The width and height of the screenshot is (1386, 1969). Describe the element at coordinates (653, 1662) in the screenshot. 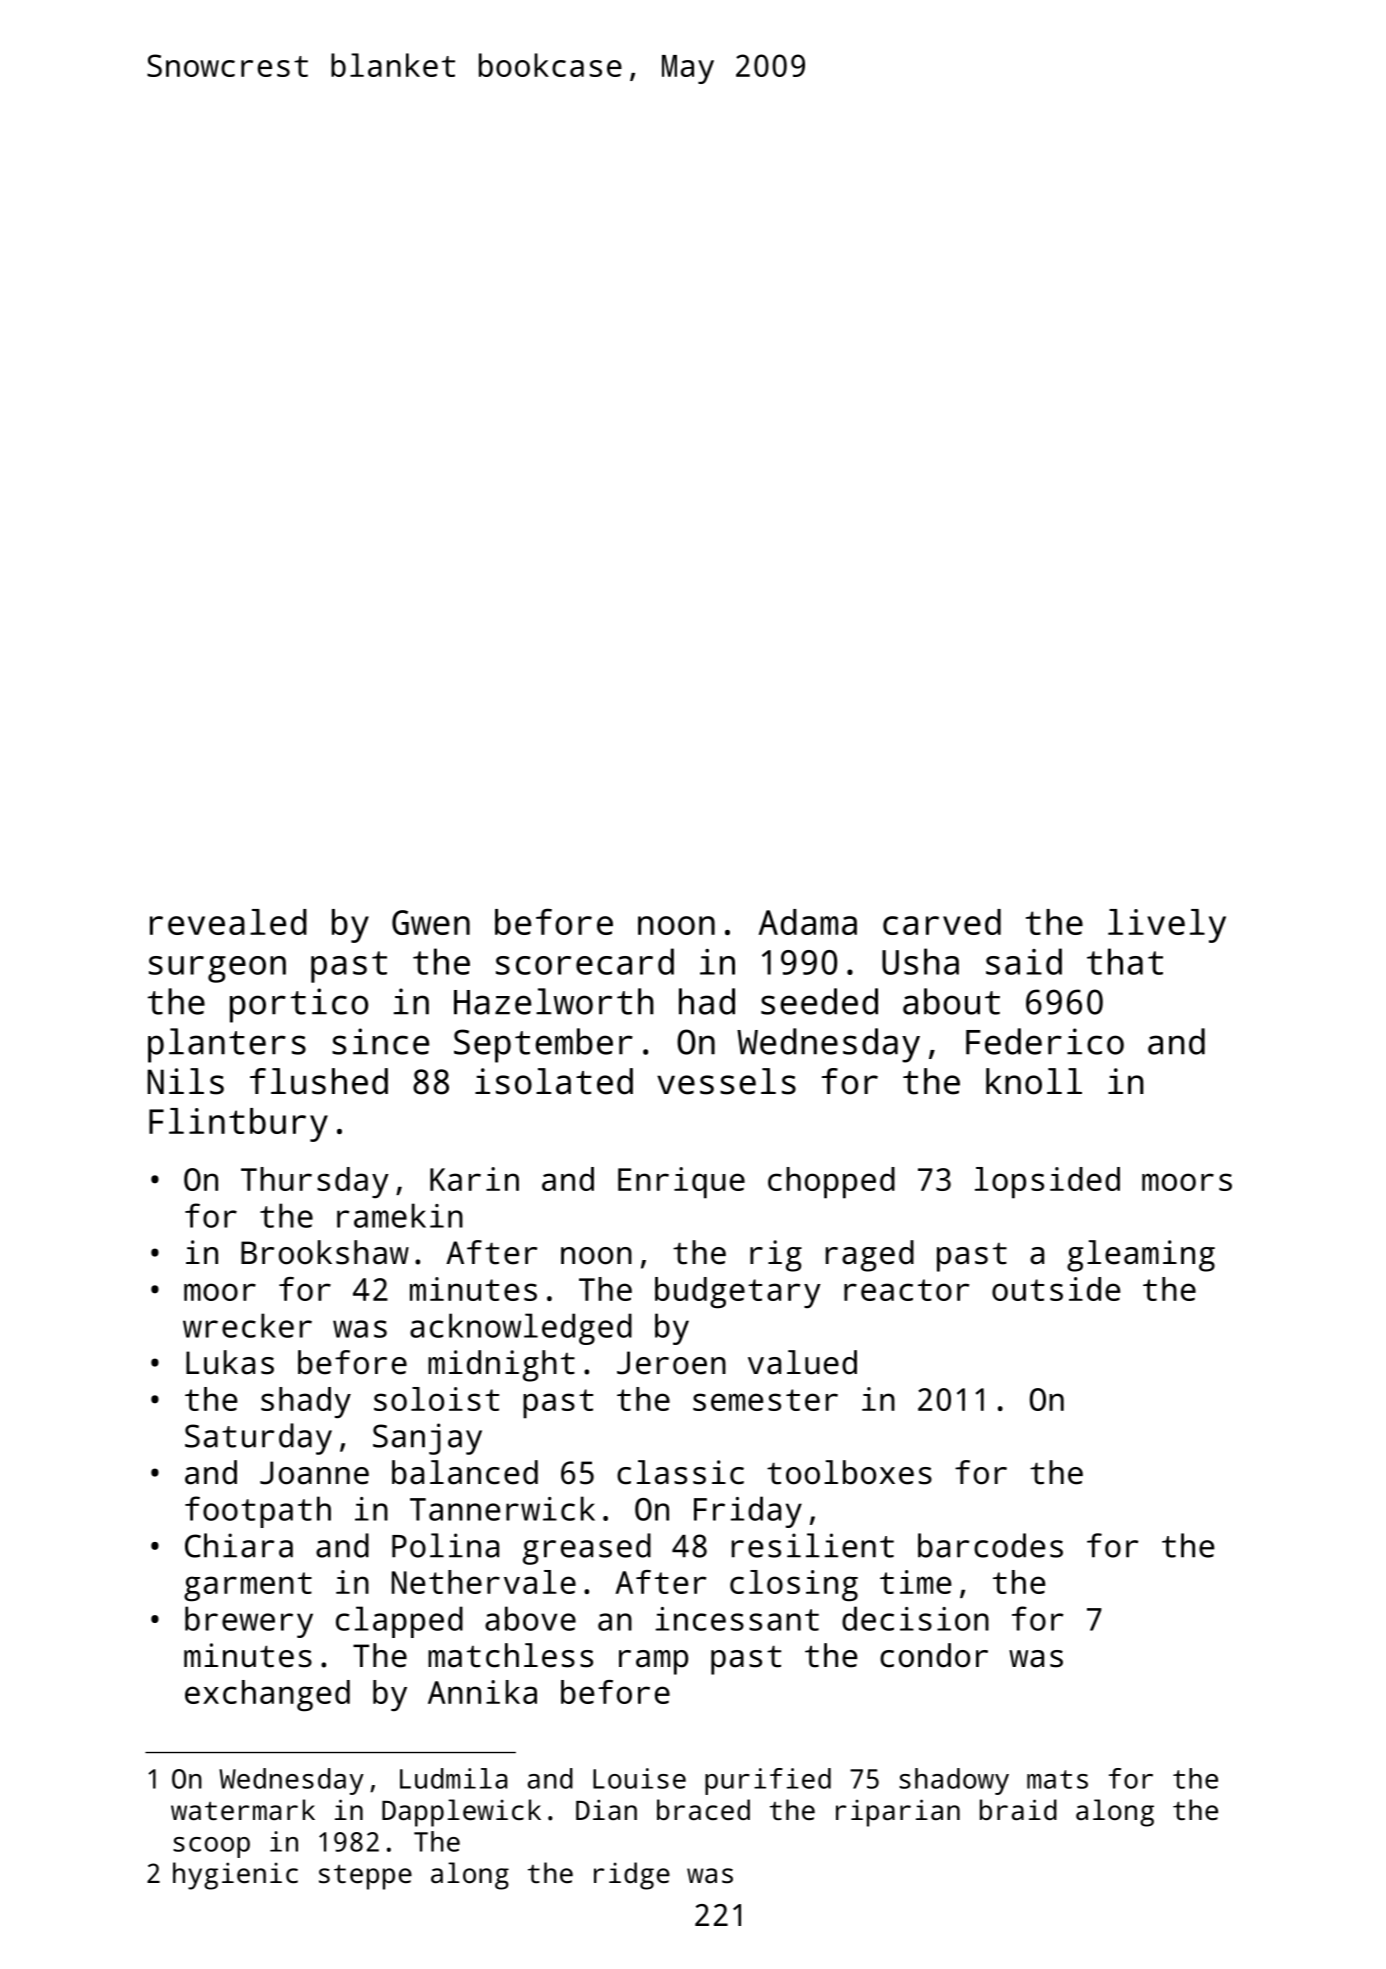

I see `ramp` at that location.
